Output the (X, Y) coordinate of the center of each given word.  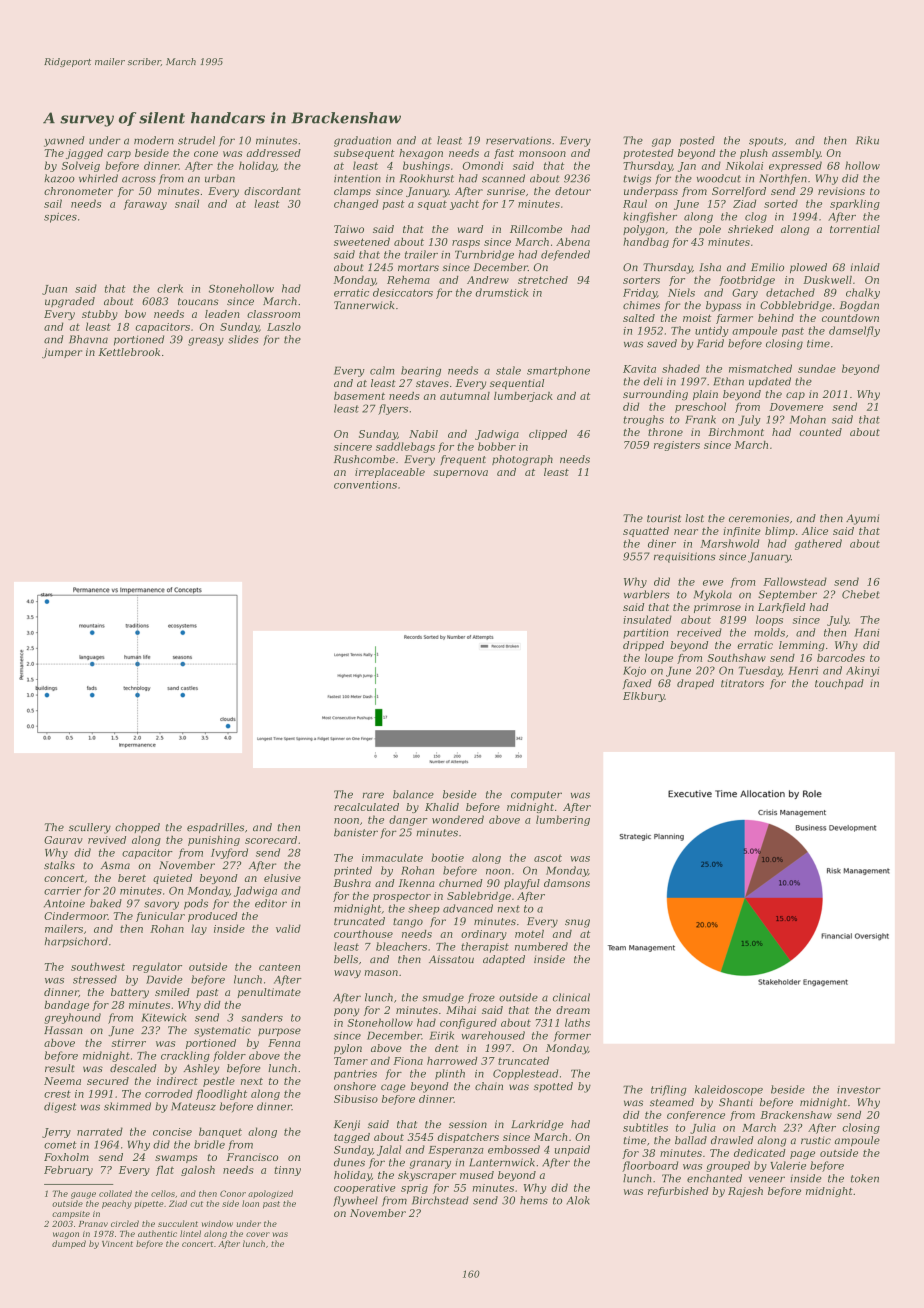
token (865, 1178)
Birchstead (440, 1200)
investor (859, 1090)
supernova (460, 474)
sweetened (362, 242)
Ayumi (862, 519)
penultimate (269, 993)
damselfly (854, 331)
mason (381, 973)
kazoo (59, 178)
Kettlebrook (129, 352)
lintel (190, 1233)
